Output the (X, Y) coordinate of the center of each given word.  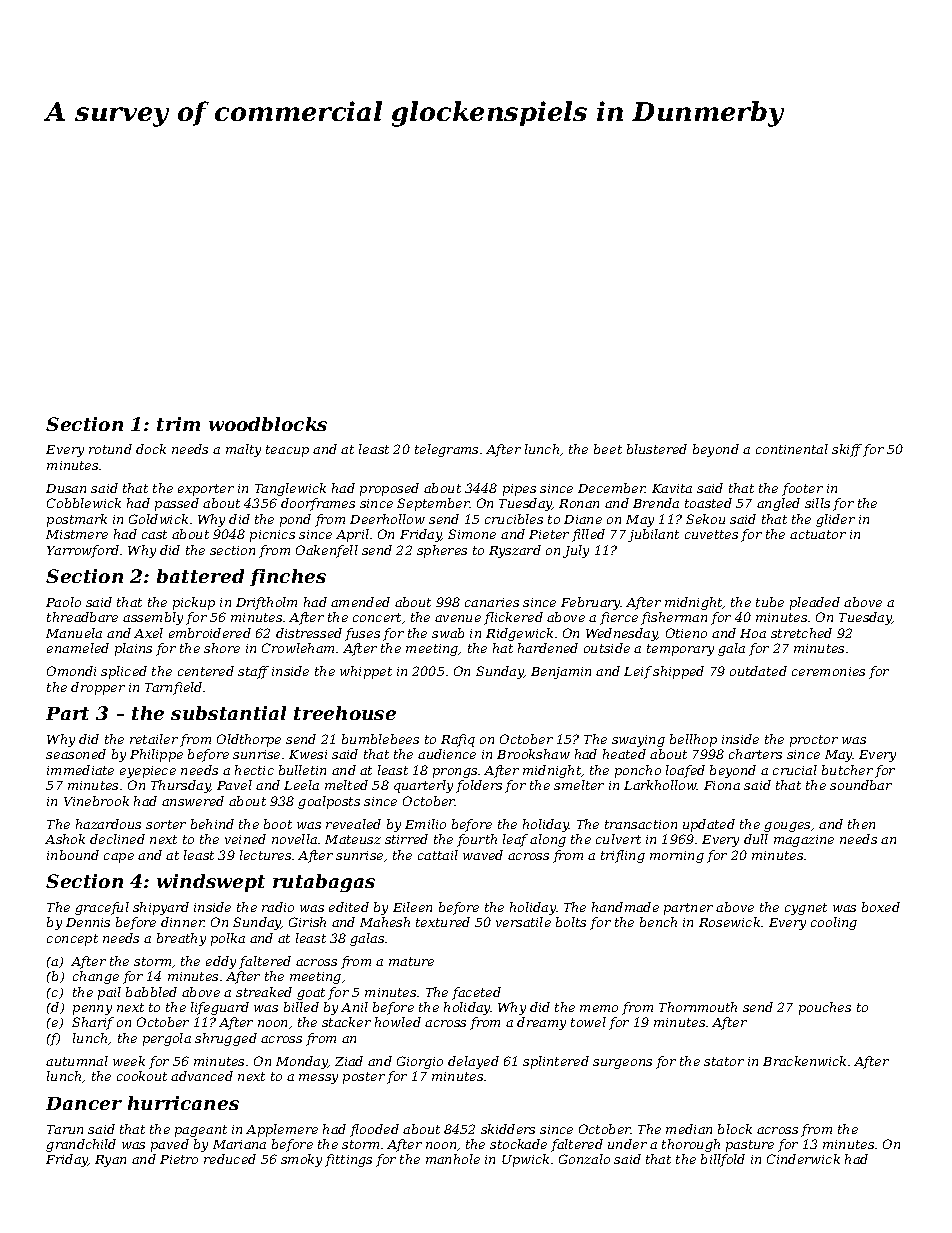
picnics (272, 536)
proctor (814, 741)
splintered (556, 1062)
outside (607, 648)
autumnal (77, 1061)
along (548, 840)
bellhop (693, 740)
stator (724, 1061)
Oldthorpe (249, 740)
